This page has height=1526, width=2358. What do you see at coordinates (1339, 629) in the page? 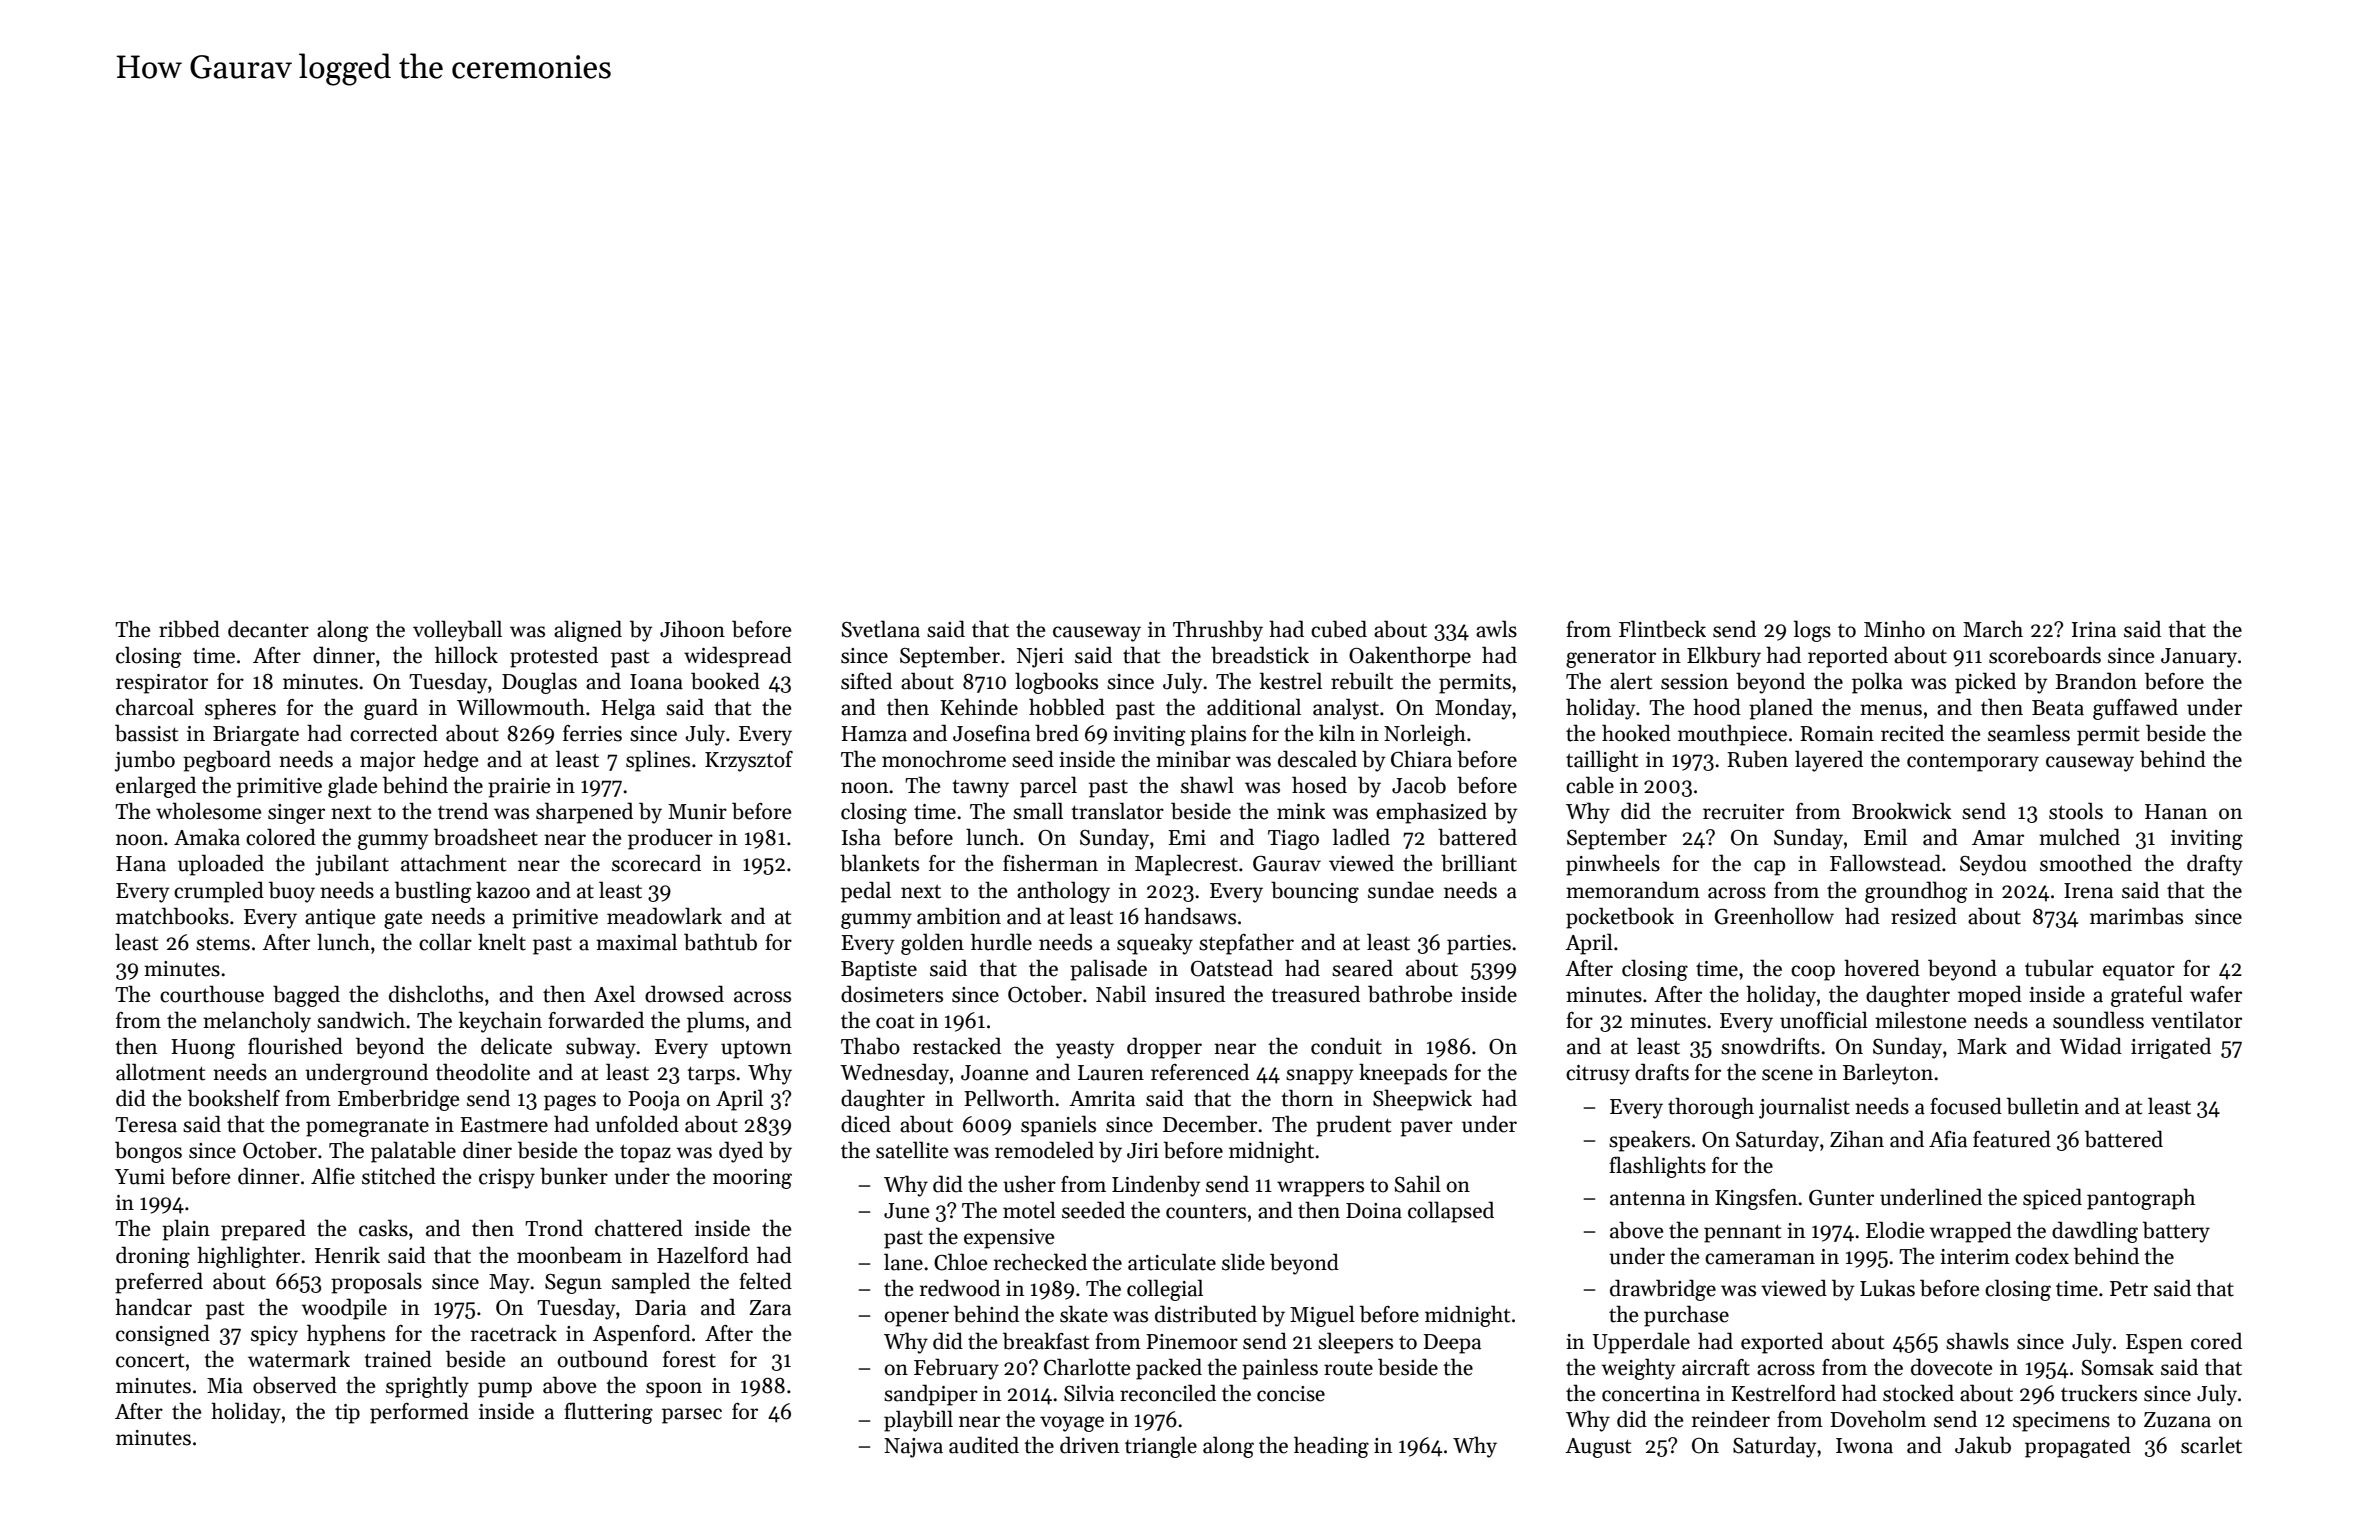
I see `cubed` at bounding box center [1339, 629].
